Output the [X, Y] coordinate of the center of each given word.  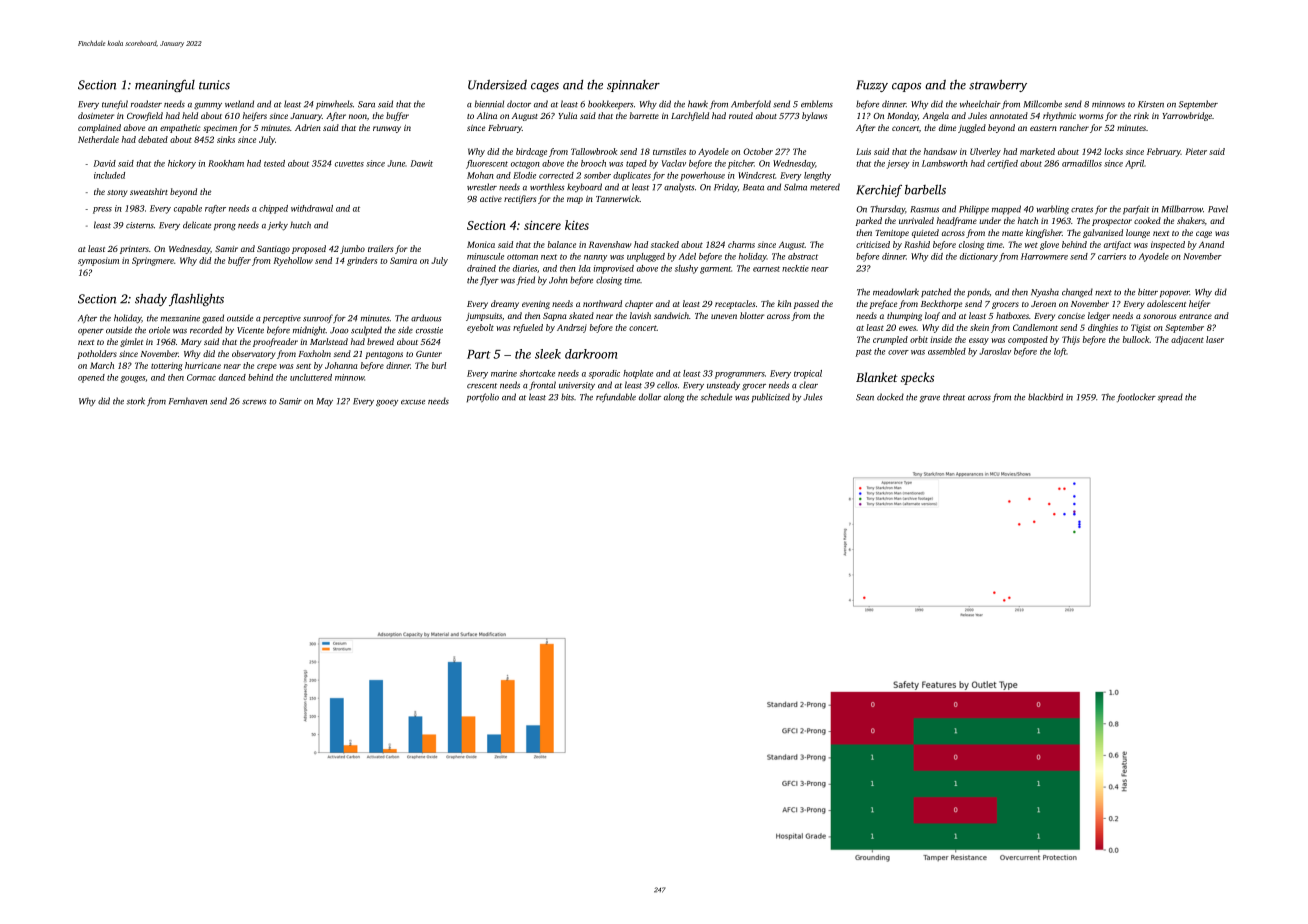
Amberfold [751, 104]
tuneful [115, 104]
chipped [273, 209]
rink [1141, 115]
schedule [716, 397]
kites [577, 225]
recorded [206, 330]
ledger [1099, 316]
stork [136, 401]
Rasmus [925, 209]
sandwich [671, 315]
